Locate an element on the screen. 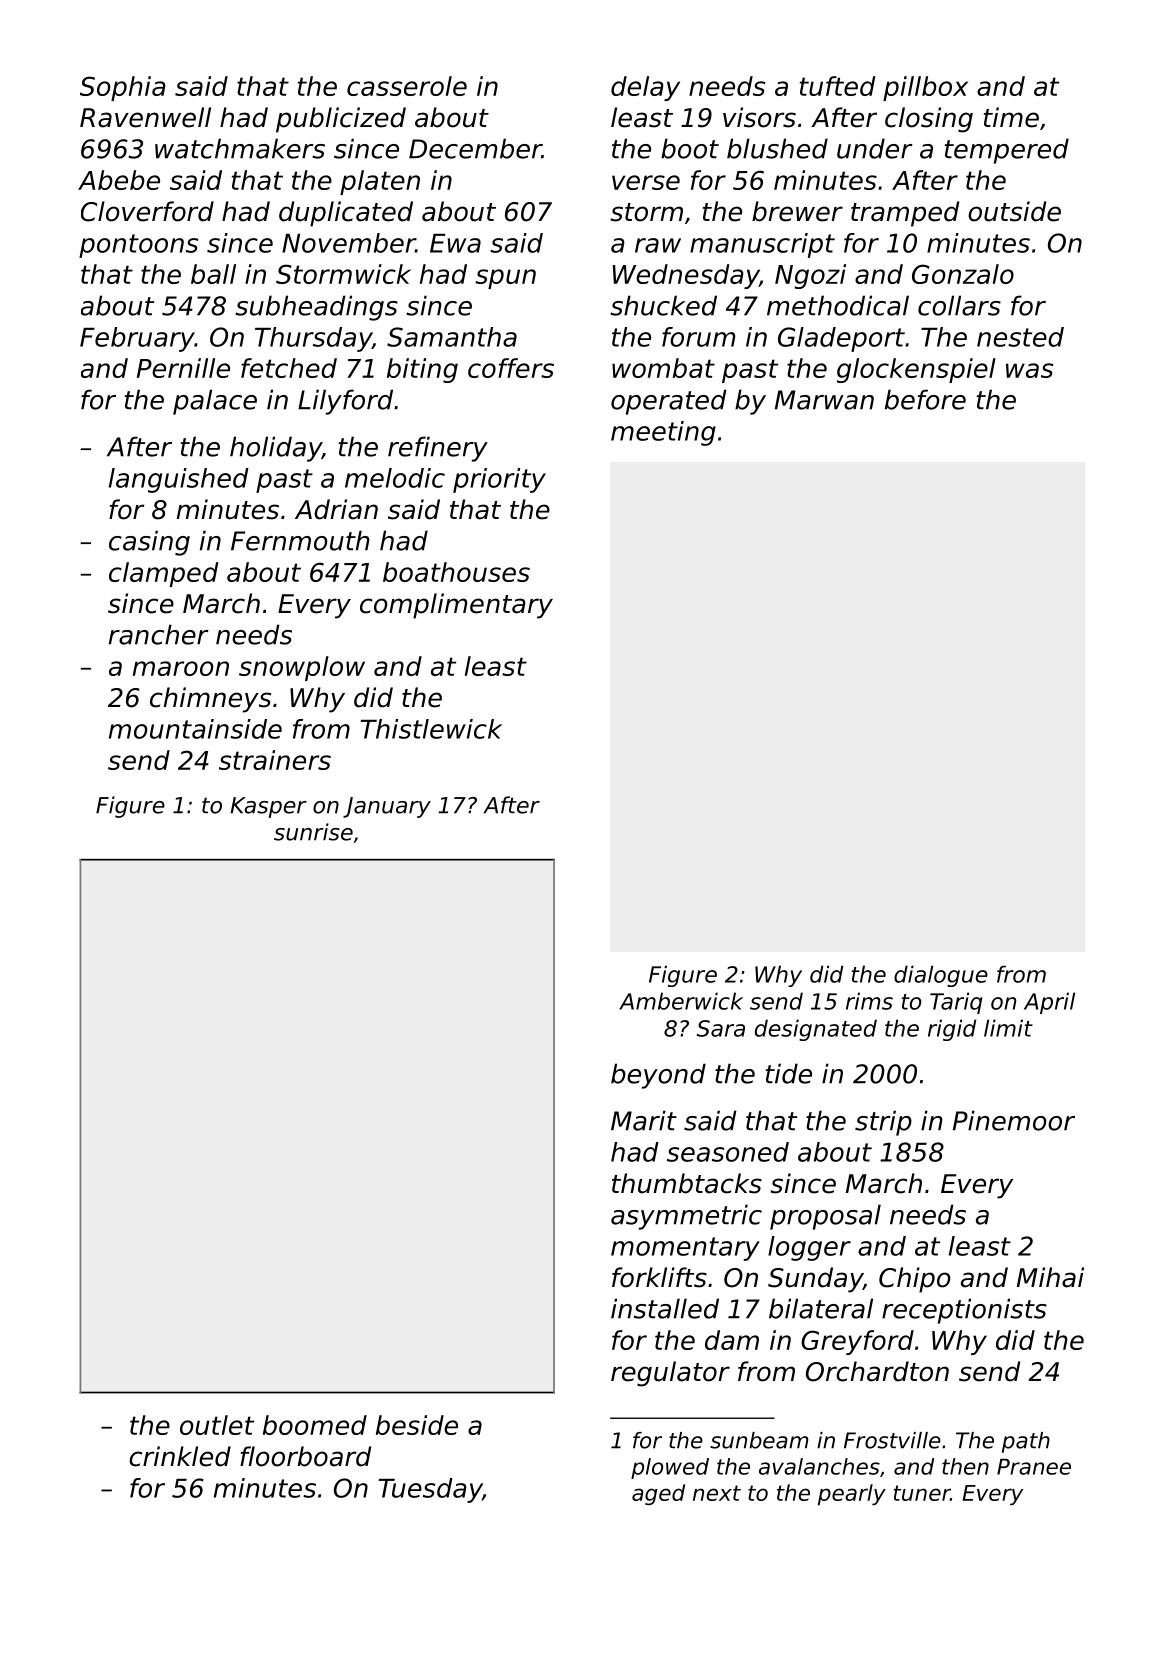  Pinemoor is located at coordinates (1014, 1120).
